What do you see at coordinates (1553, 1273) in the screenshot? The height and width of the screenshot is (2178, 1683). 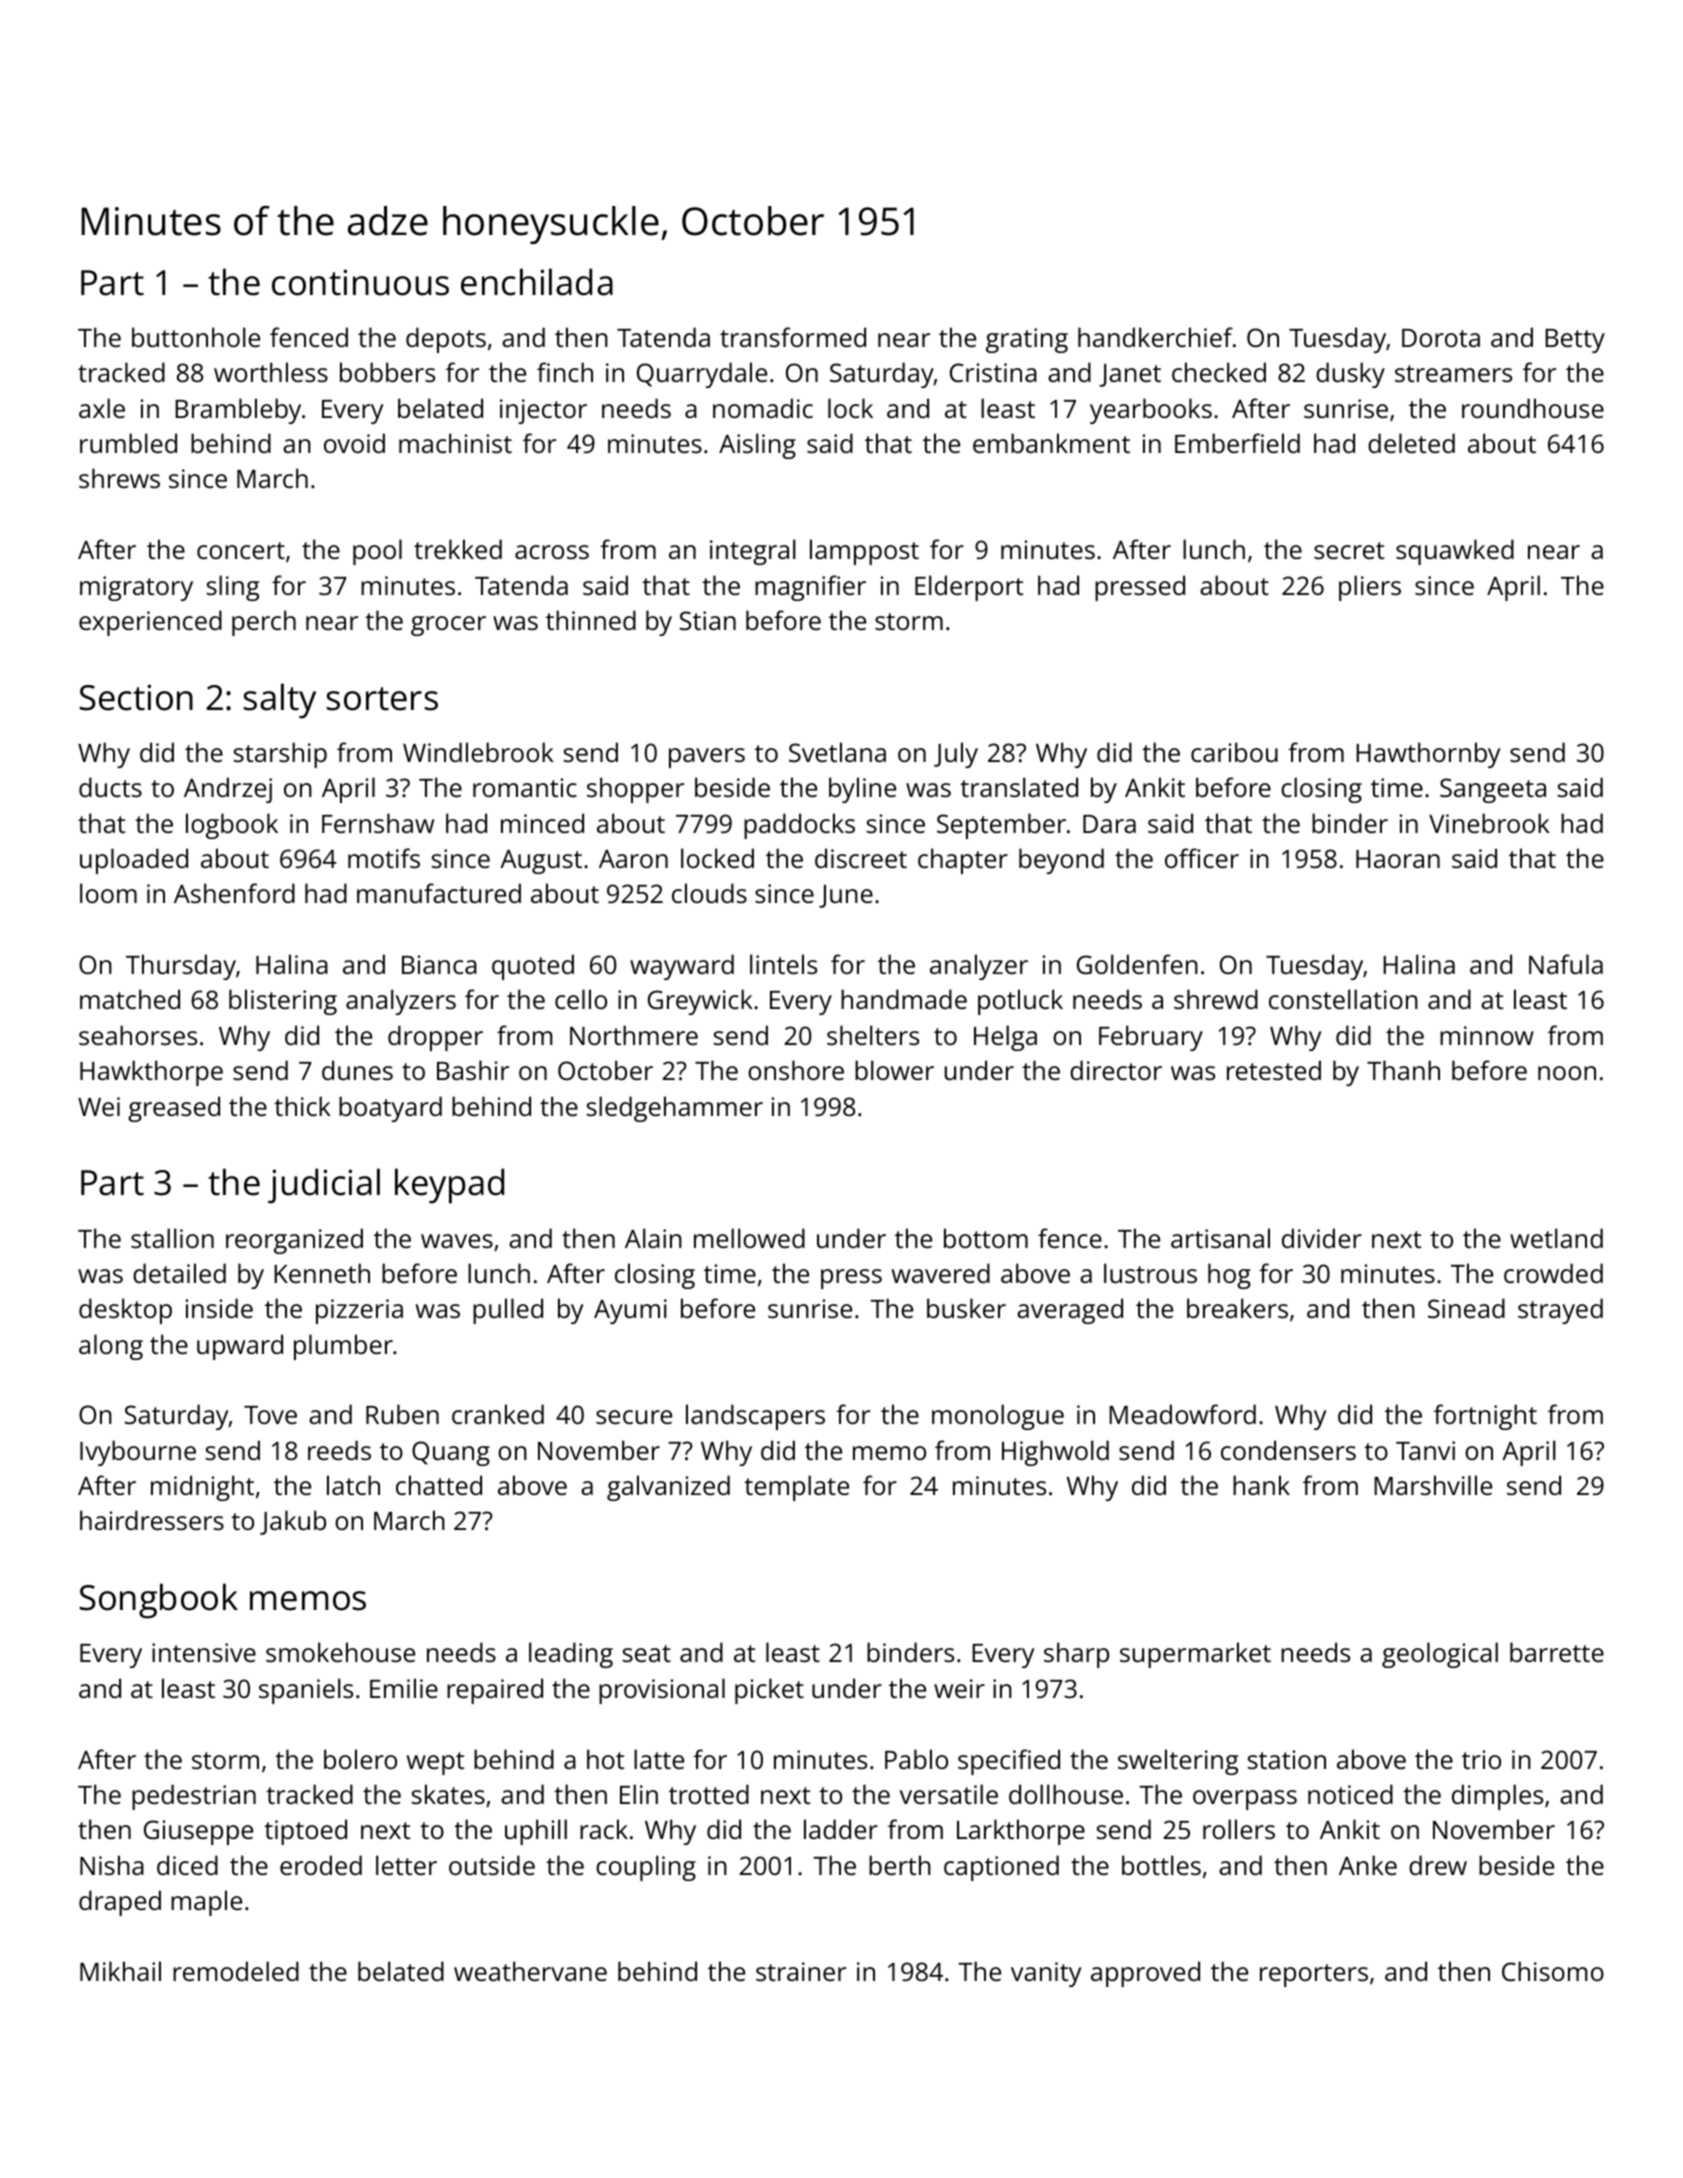 I see `crowded` at bounding box center [1553, 1273].
